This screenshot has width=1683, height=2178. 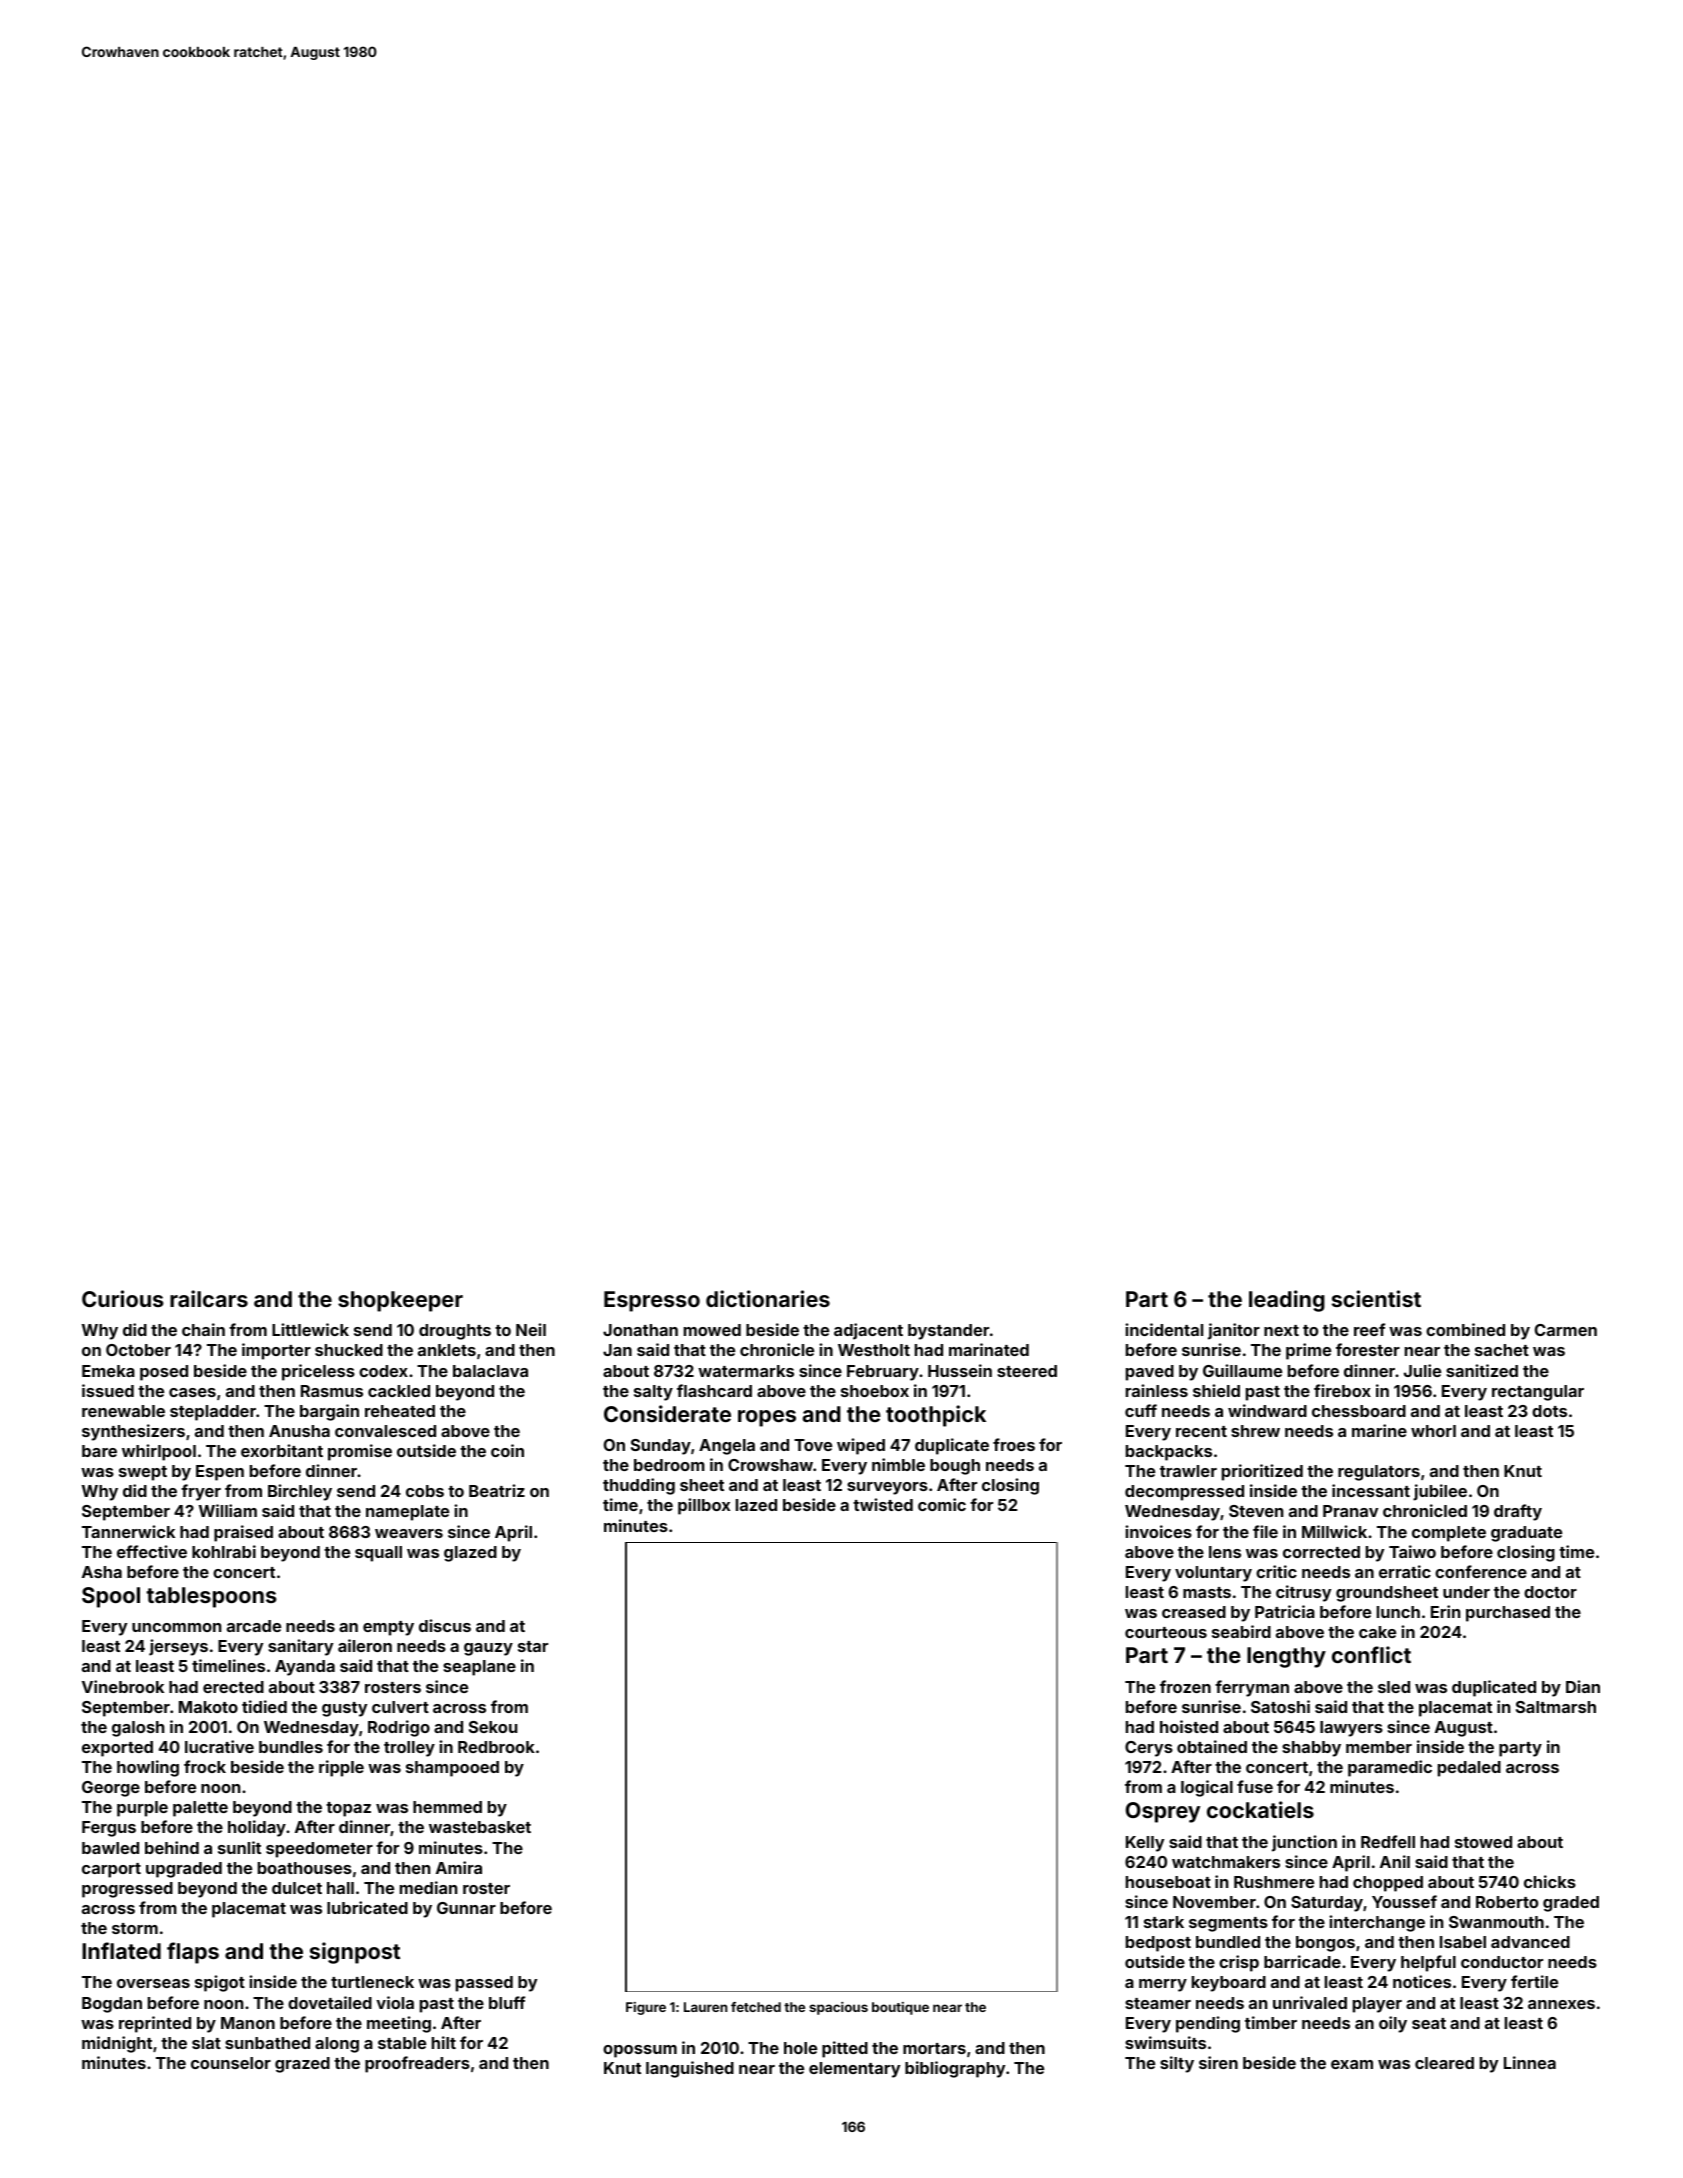 What do you see at coordinates (1225, 1552) in the screenshot?
I see `lens` at bounding box center [1225, 1552].
